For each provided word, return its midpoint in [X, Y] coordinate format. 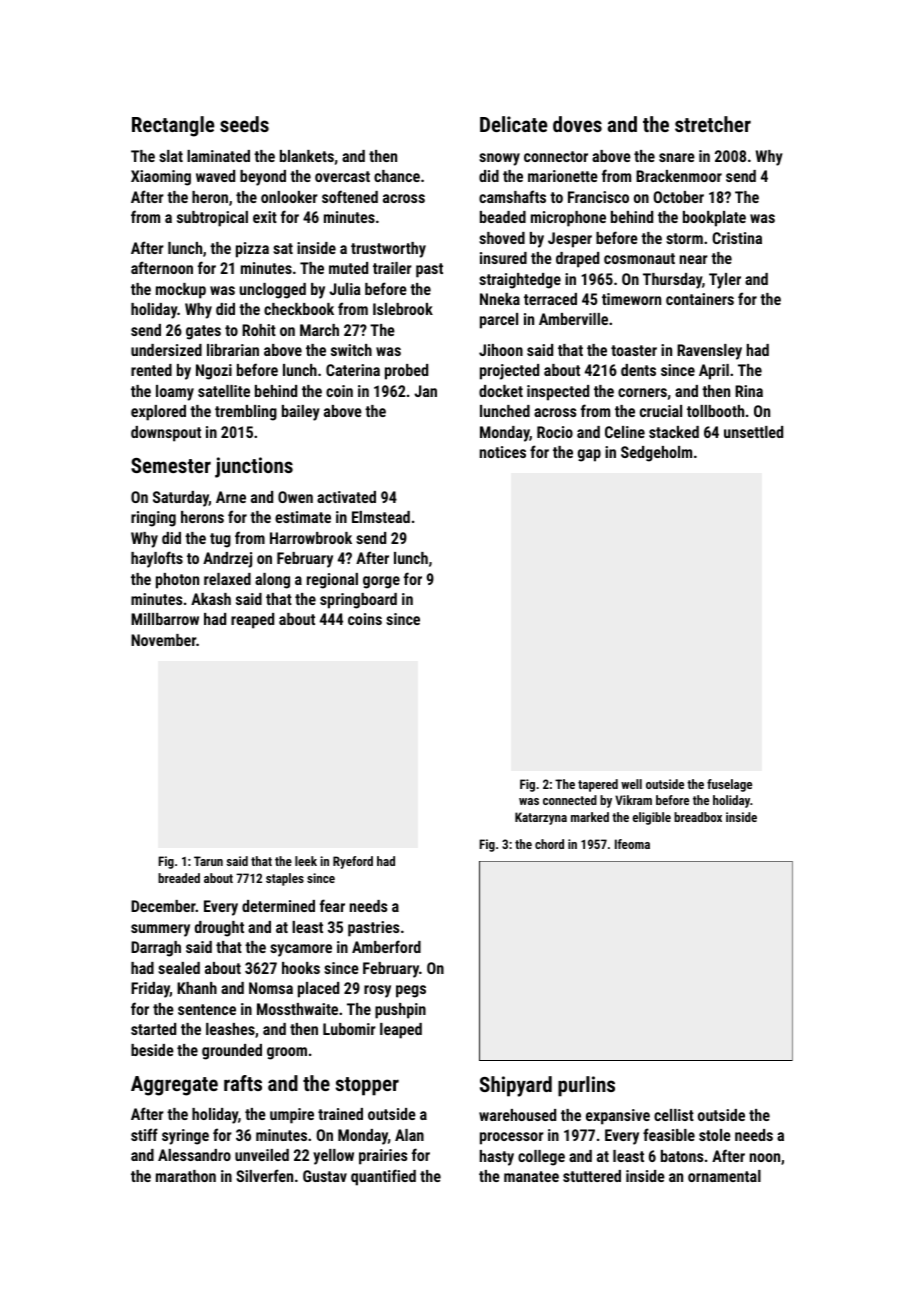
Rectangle [173, 126]
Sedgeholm [656, 454]
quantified [383, 1177]
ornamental [724, 1176]
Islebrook [403, 309]
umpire [292, 1116]
